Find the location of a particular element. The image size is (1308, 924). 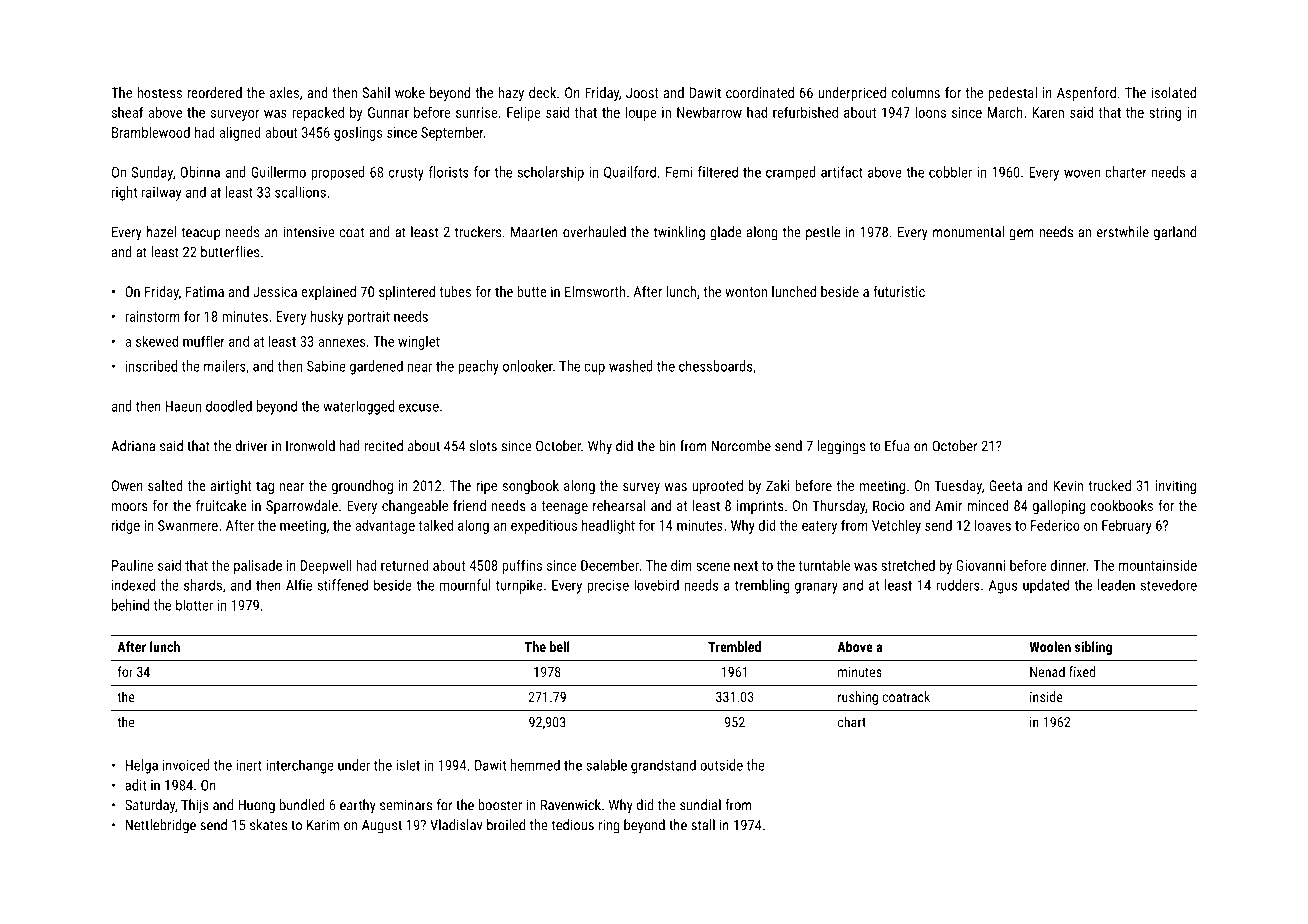

axles is located at coordinates (284, 92).
